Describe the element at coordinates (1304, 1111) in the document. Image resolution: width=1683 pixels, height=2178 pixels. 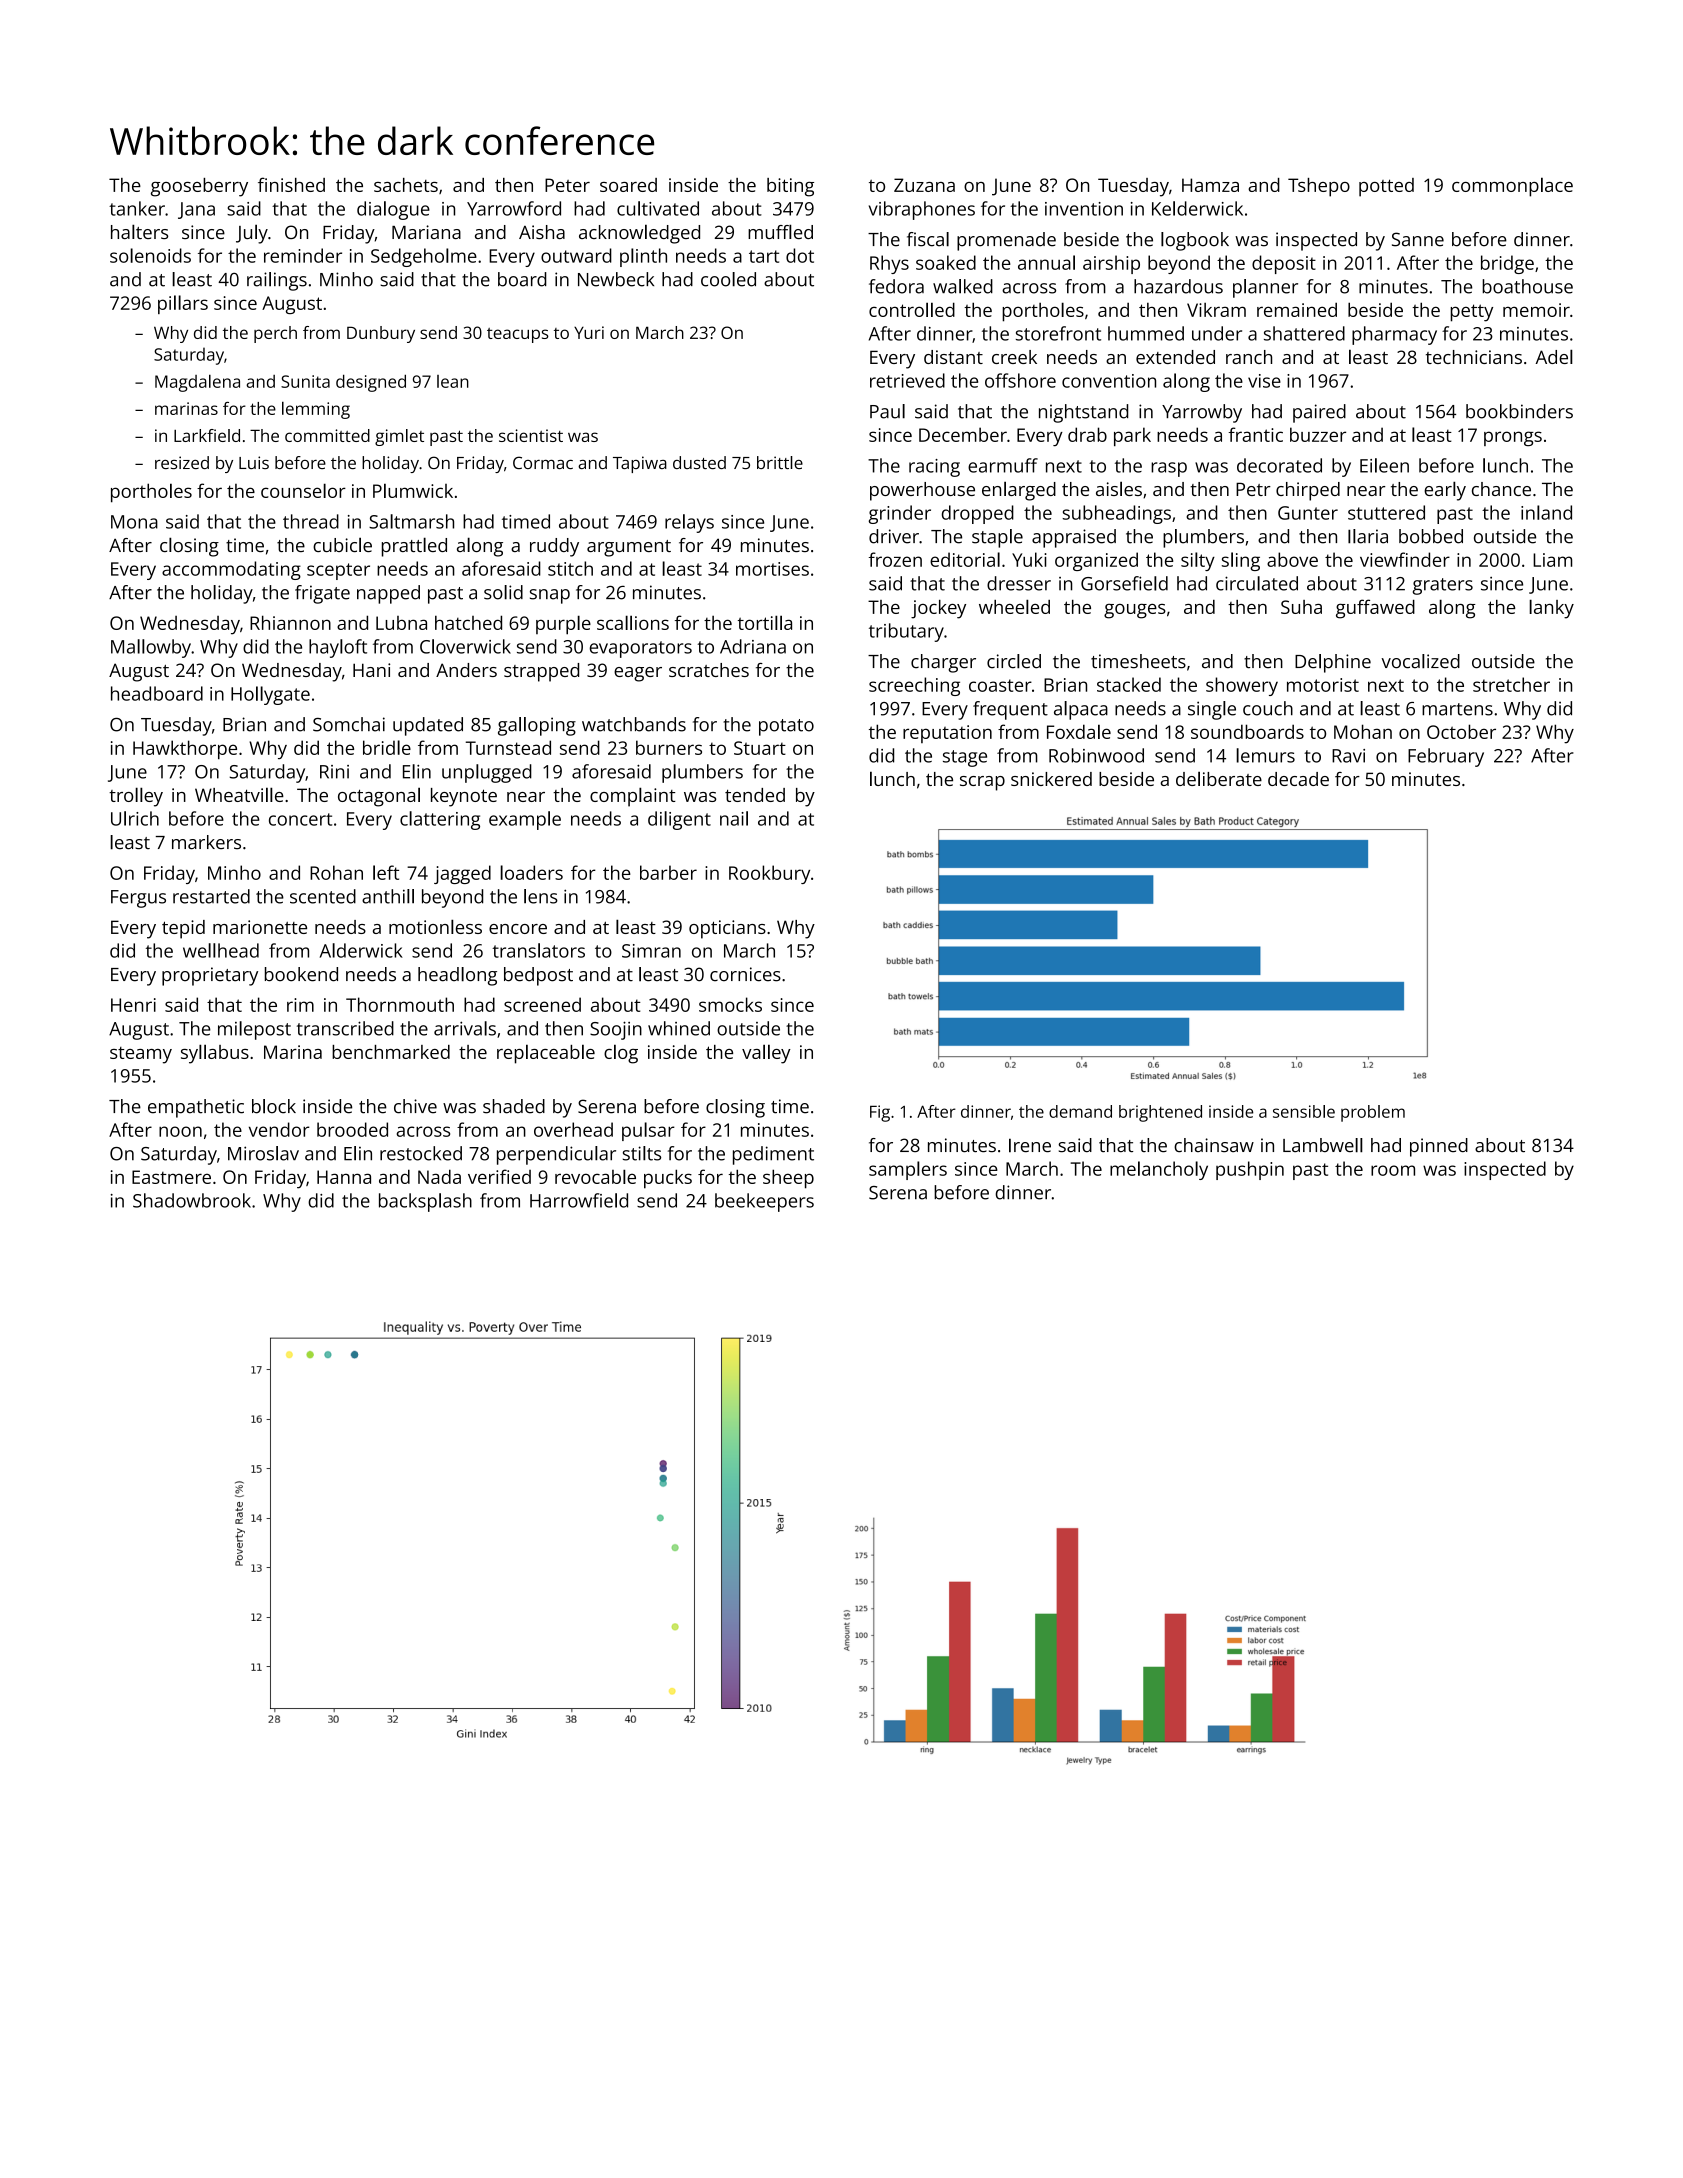
I see `sensible` at that location.
